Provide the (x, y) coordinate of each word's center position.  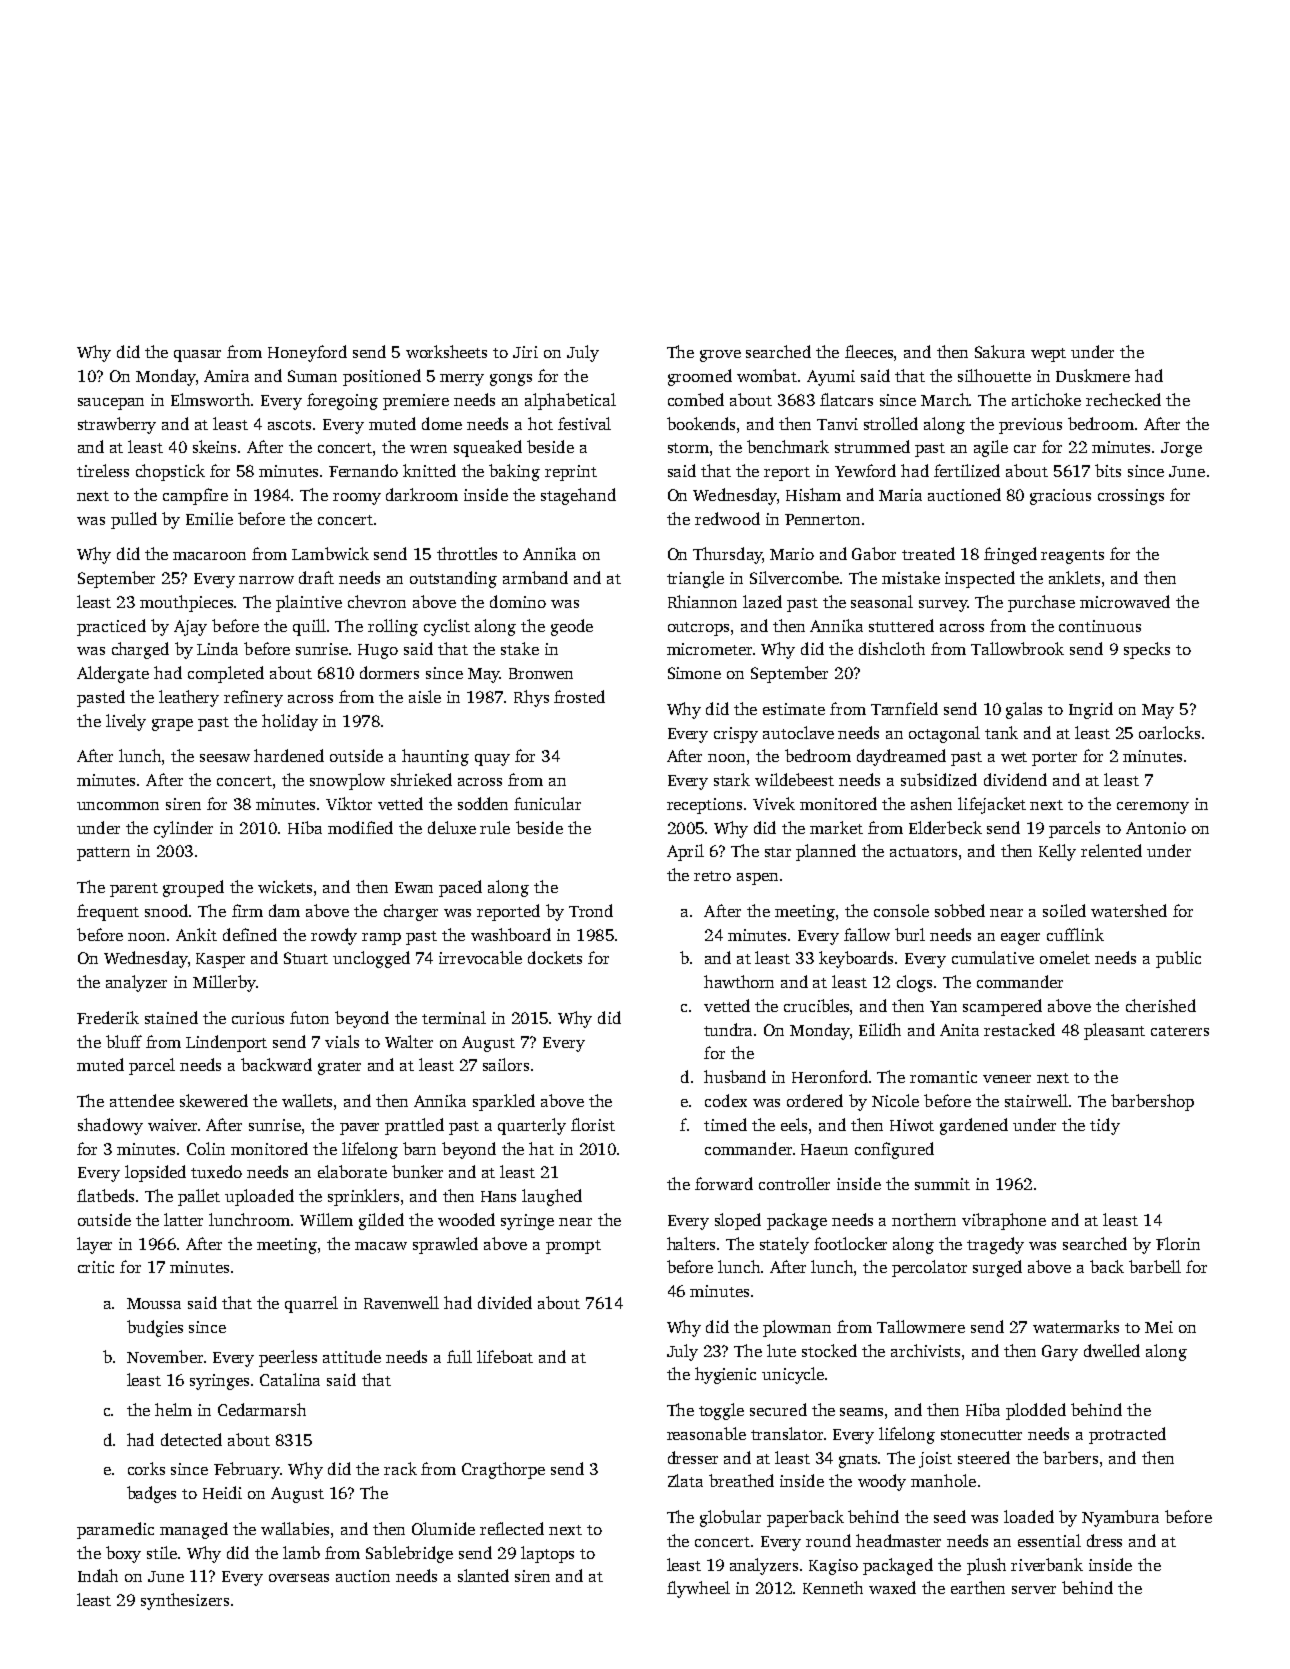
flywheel (698, 1589)
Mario (792, 554)
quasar (197, 356)
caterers (1180, 1031)
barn (419, 1148)
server (1034, 1590)
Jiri (525, 352)
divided (505, 1302)
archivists (925, 1350)
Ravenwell (401, 1302)
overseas (299, 1578)
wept (1048, 355)
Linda (217, 648)
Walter (409, 1041)
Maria (900, 495)
